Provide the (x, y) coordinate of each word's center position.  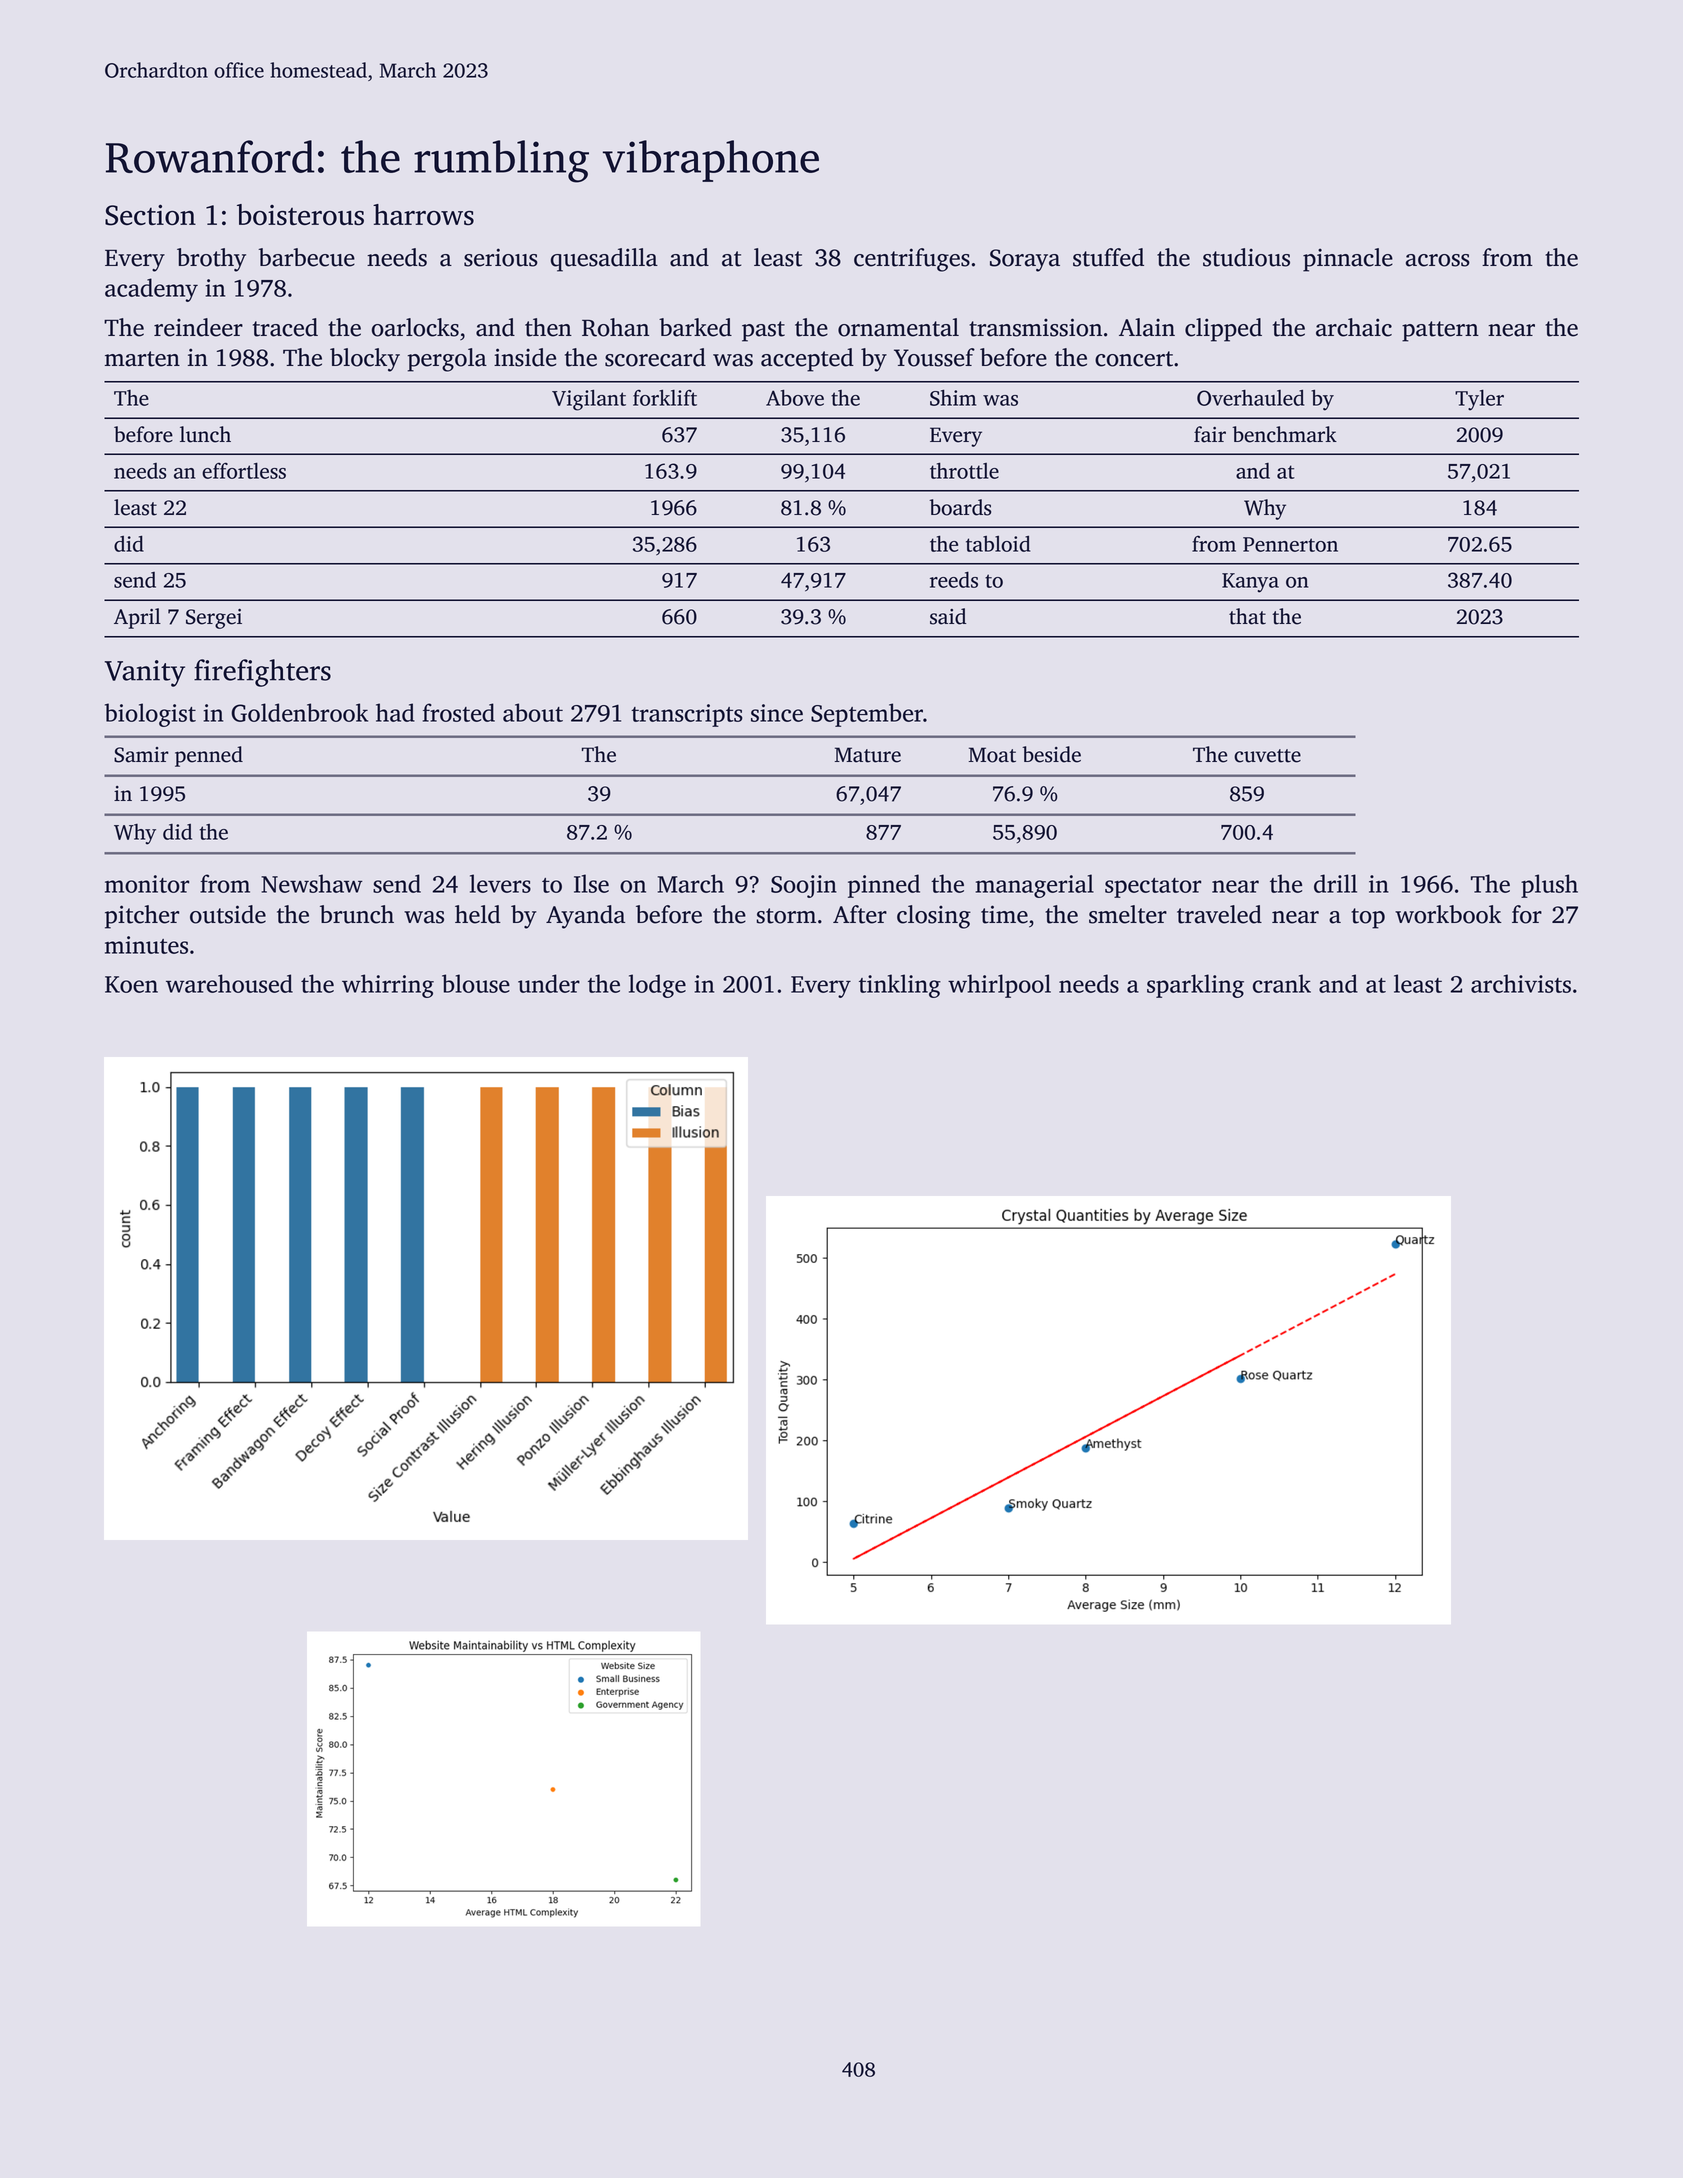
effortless (244, 471)
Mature (868, 755)
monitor (147, 884)
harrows (423, 214)
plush (1549, 886)
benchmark (1284, 434)
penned (209, 756)
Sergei (214, 619)
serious (501, 257)
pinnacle (1348, 260)
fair (1210, 434)
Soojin (804, 886)
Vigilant (589, 400)
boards (960, 507)
